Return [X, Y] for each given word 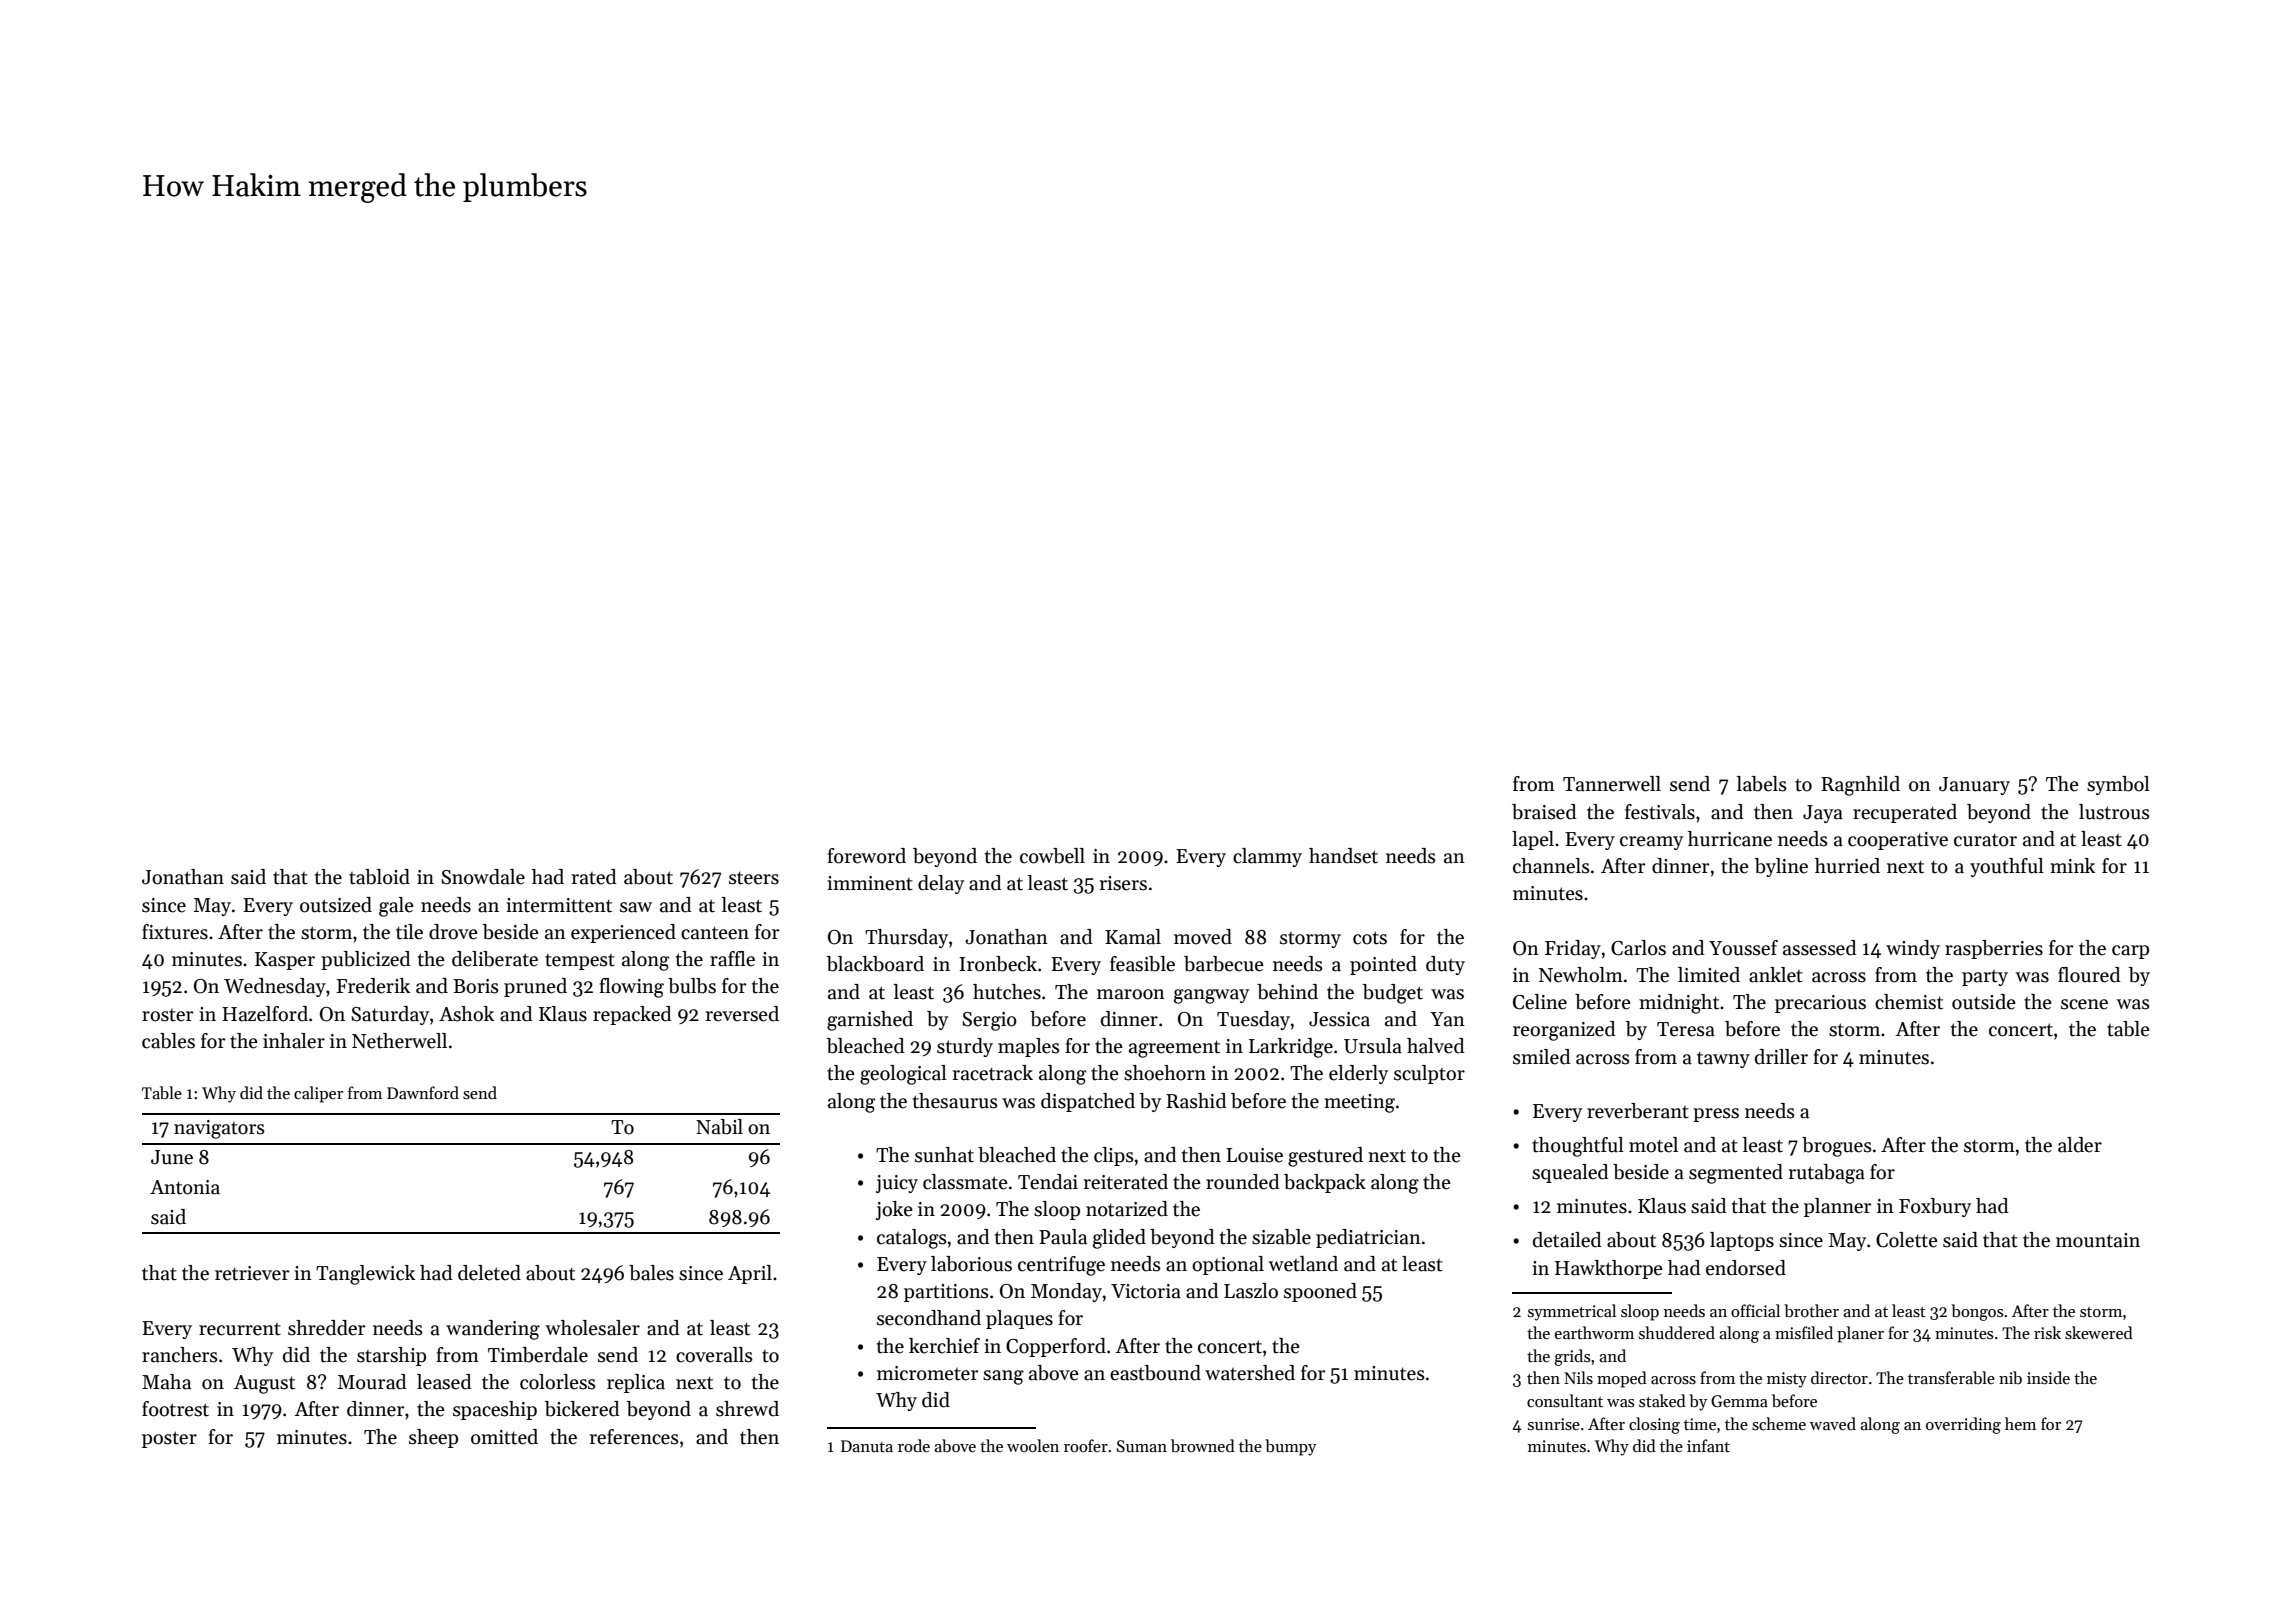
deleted [489, 1273]
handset [1343, 856]
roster [167, 1015]
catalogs [912, 1239]
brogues [1837, 1147]
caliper [318, 1094]
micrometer [927, 1373]
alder [2080, 1145]
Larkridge [1291, 1048]
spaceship [495, 1410]
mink [2072, 865]
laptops [1742, 1241]
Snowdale [483, 877]
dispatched [1088, 1102]
